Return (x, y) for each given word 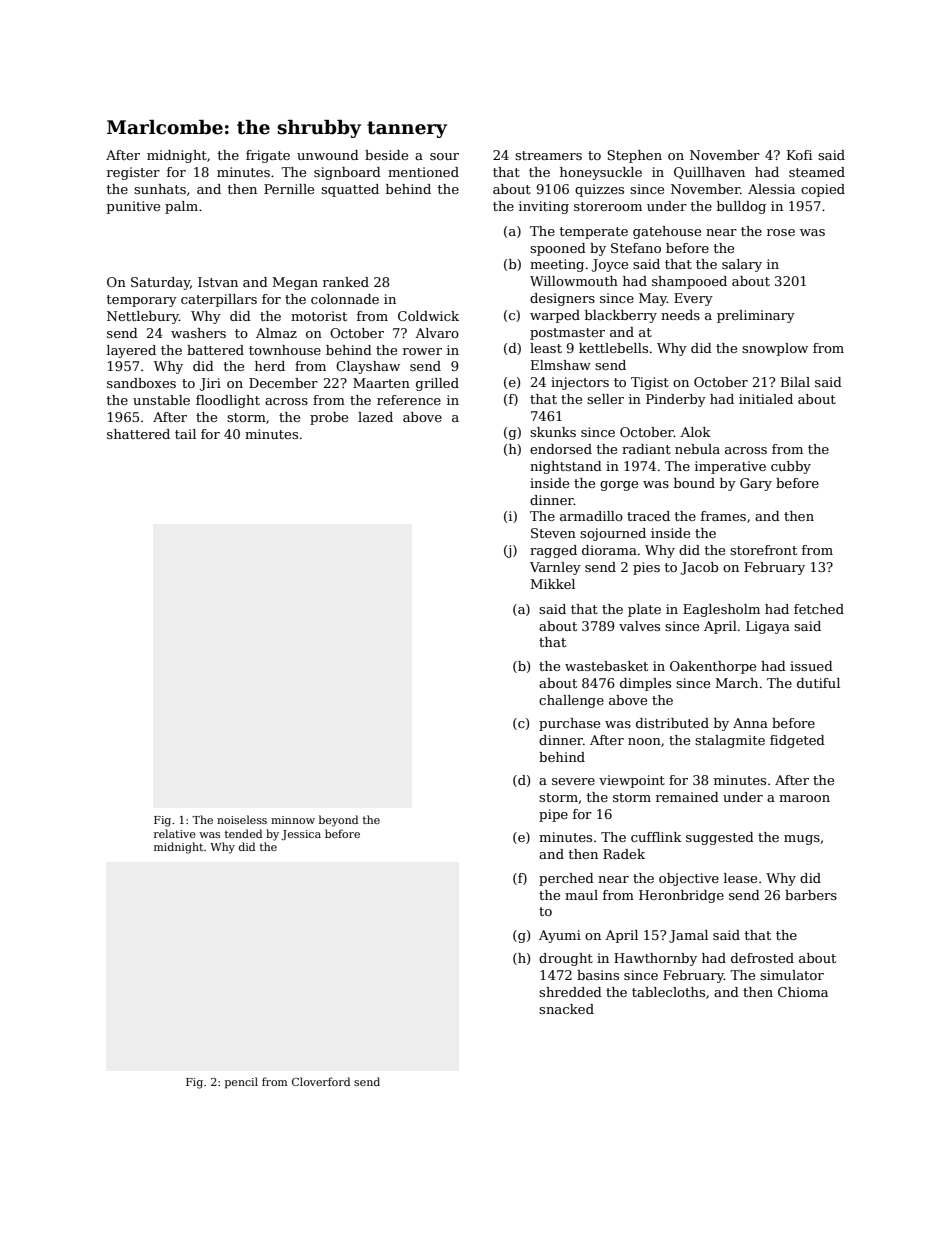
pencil (241, 1083)
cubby (791, 467)
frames (723, 516)
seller (605, 399)
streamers (548, 155)
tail (185, 434)
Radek (624, 854)
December (283, 383)
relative (175, 833)
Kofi (799, 155)
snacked (566, 1009)
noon (644, 741)
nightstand (566, 467)
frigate (268, 156)
